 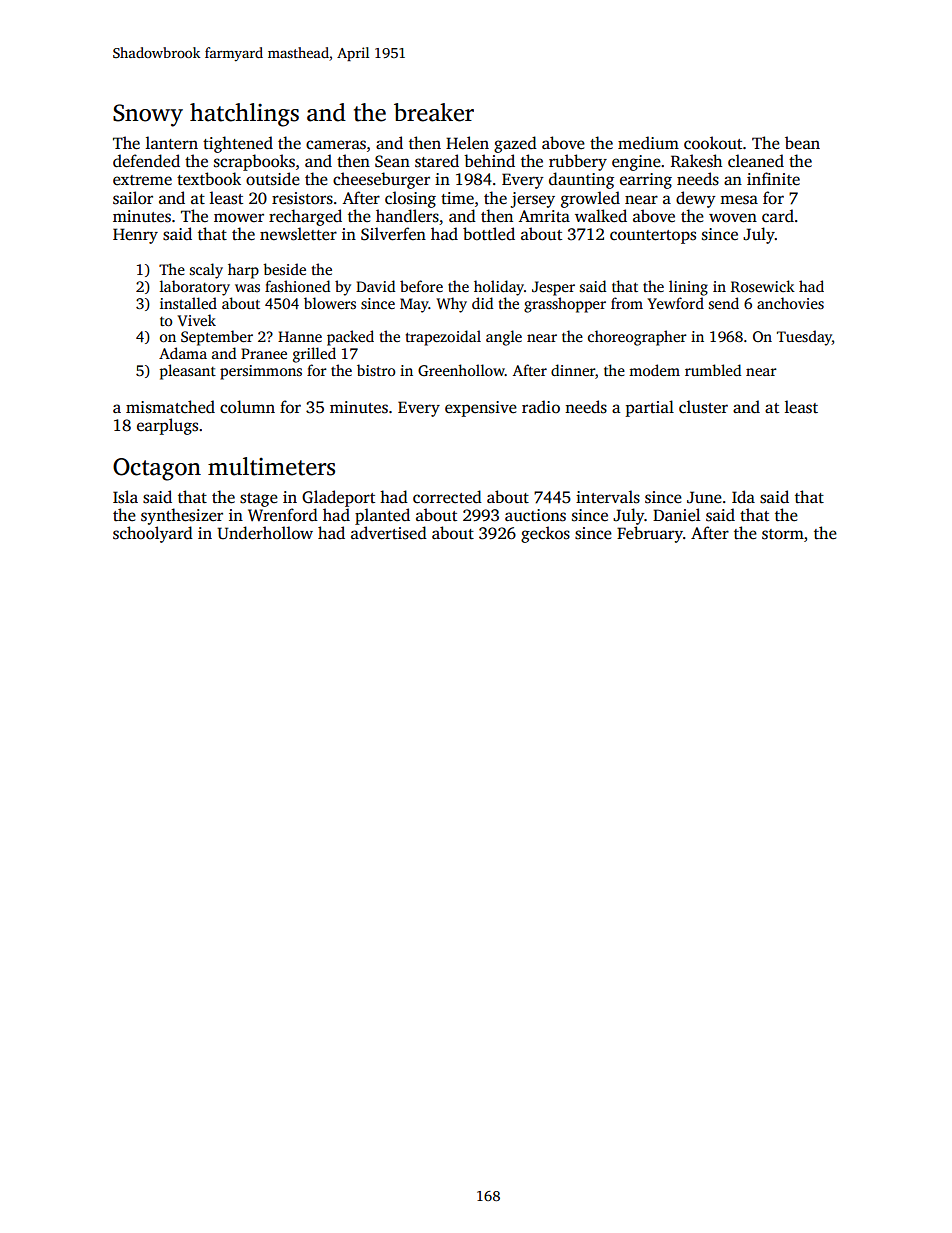 I want to click on Rakesh, so click(x=696, y=161).
